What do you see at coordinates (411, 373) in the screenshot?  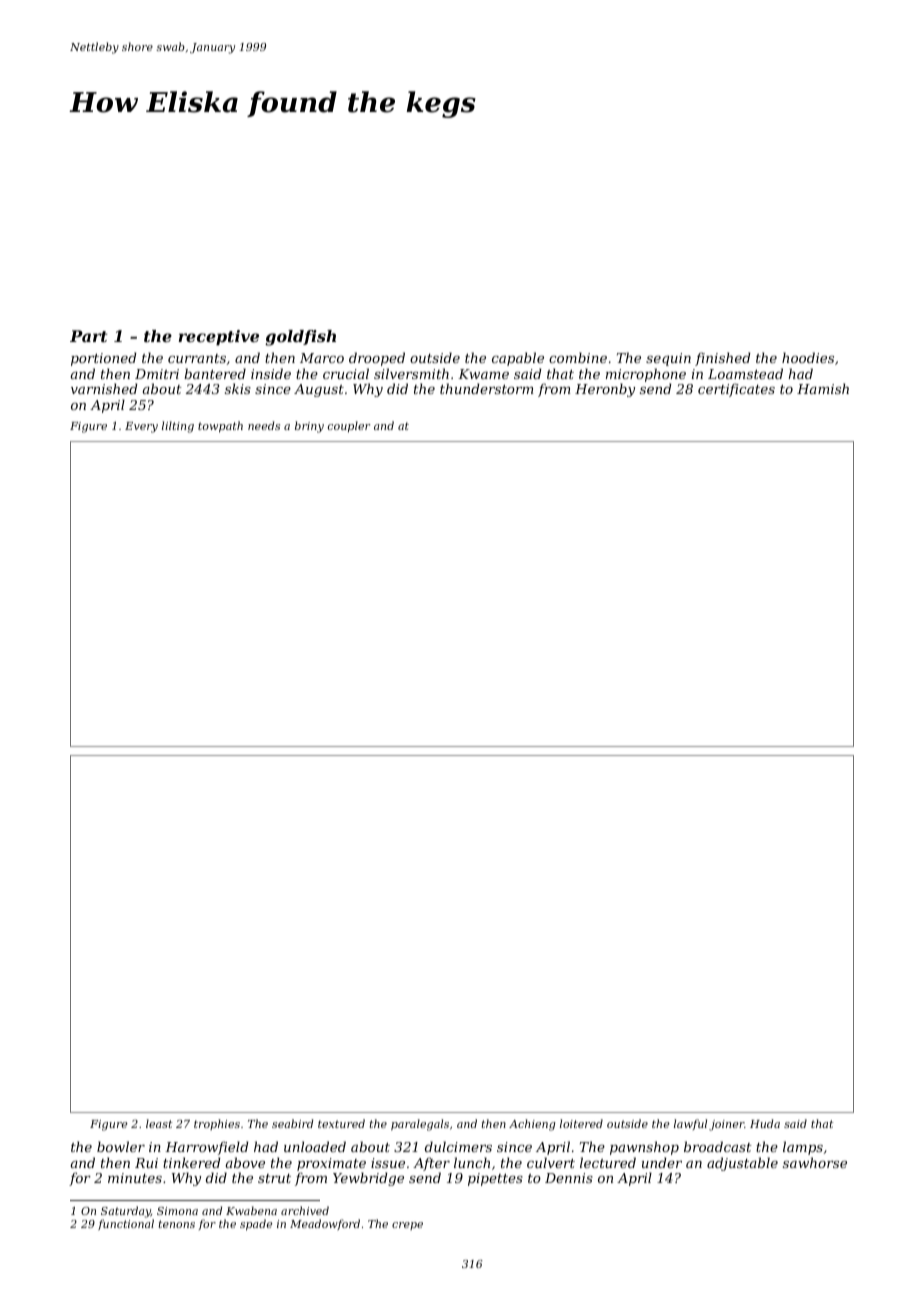 I see `silversmith` at bounding box center [411, 373].
